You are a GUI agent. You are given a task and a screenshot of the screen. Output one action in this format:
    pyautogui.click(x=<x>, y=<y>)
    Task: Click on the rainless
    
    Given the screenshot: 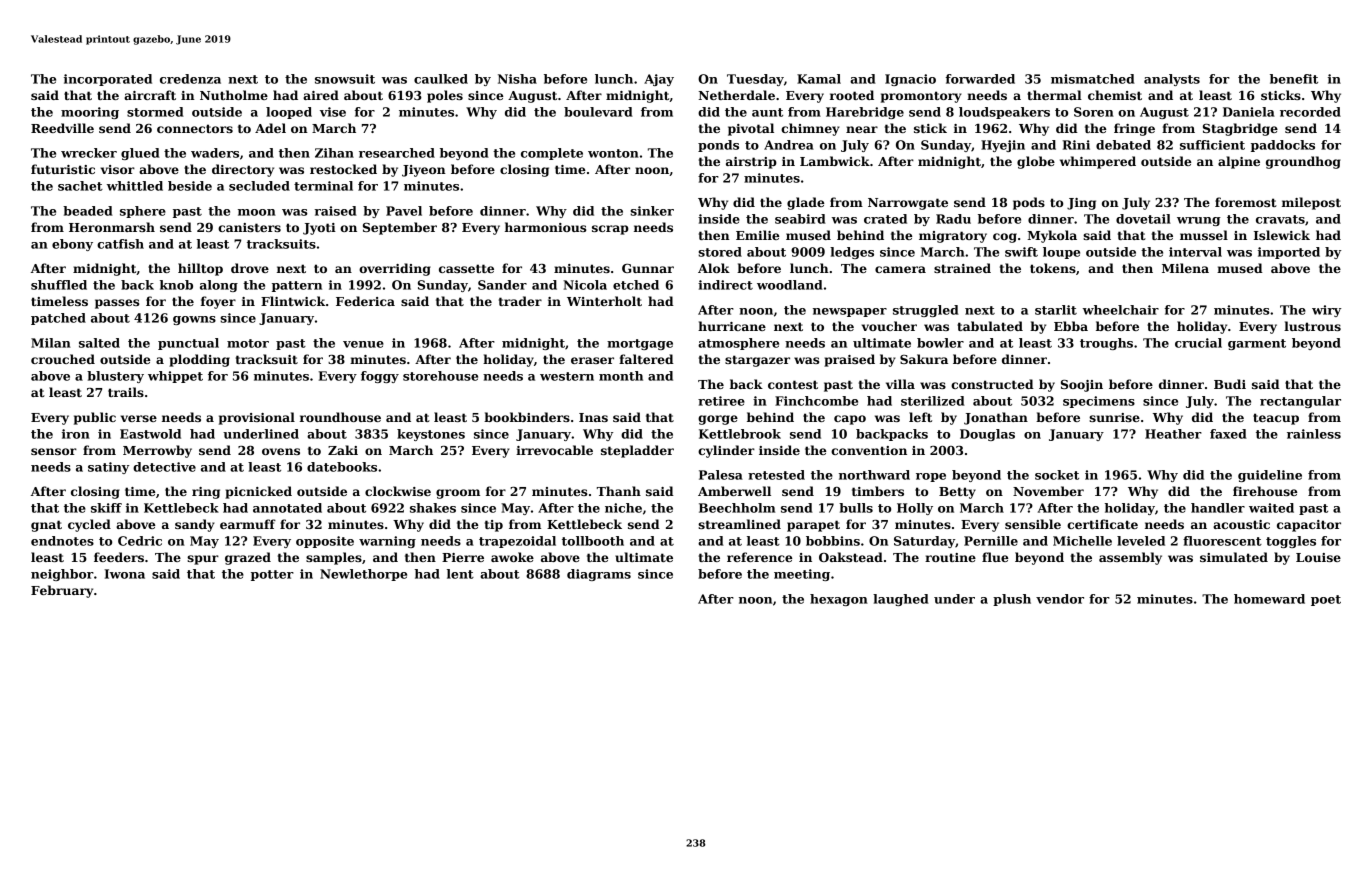 What is the action you would take?
    pyautogui.click(x=1314, y=434)
